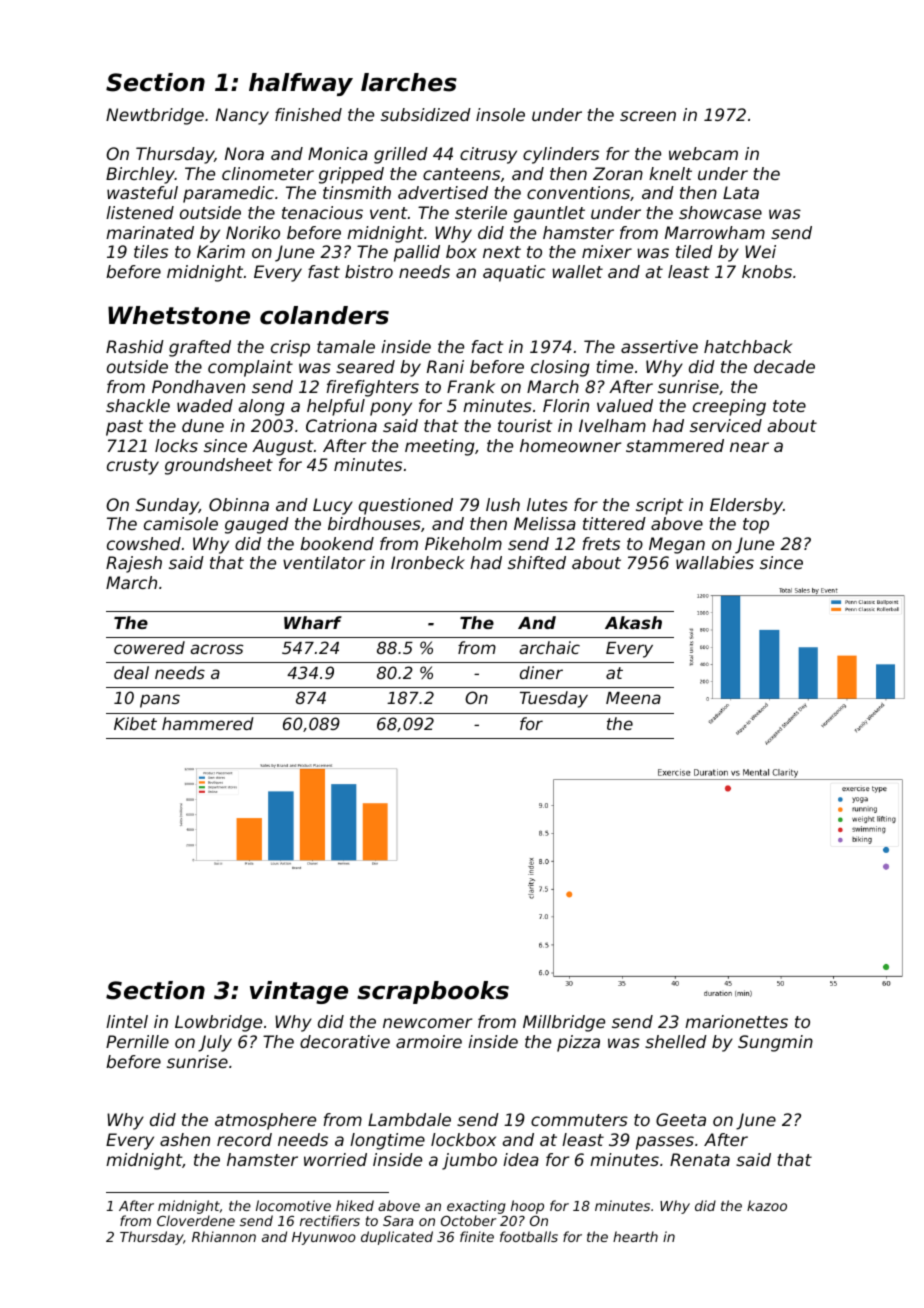 The image size is (924, 1308). I want to click on camisole, so click(181, 523).
